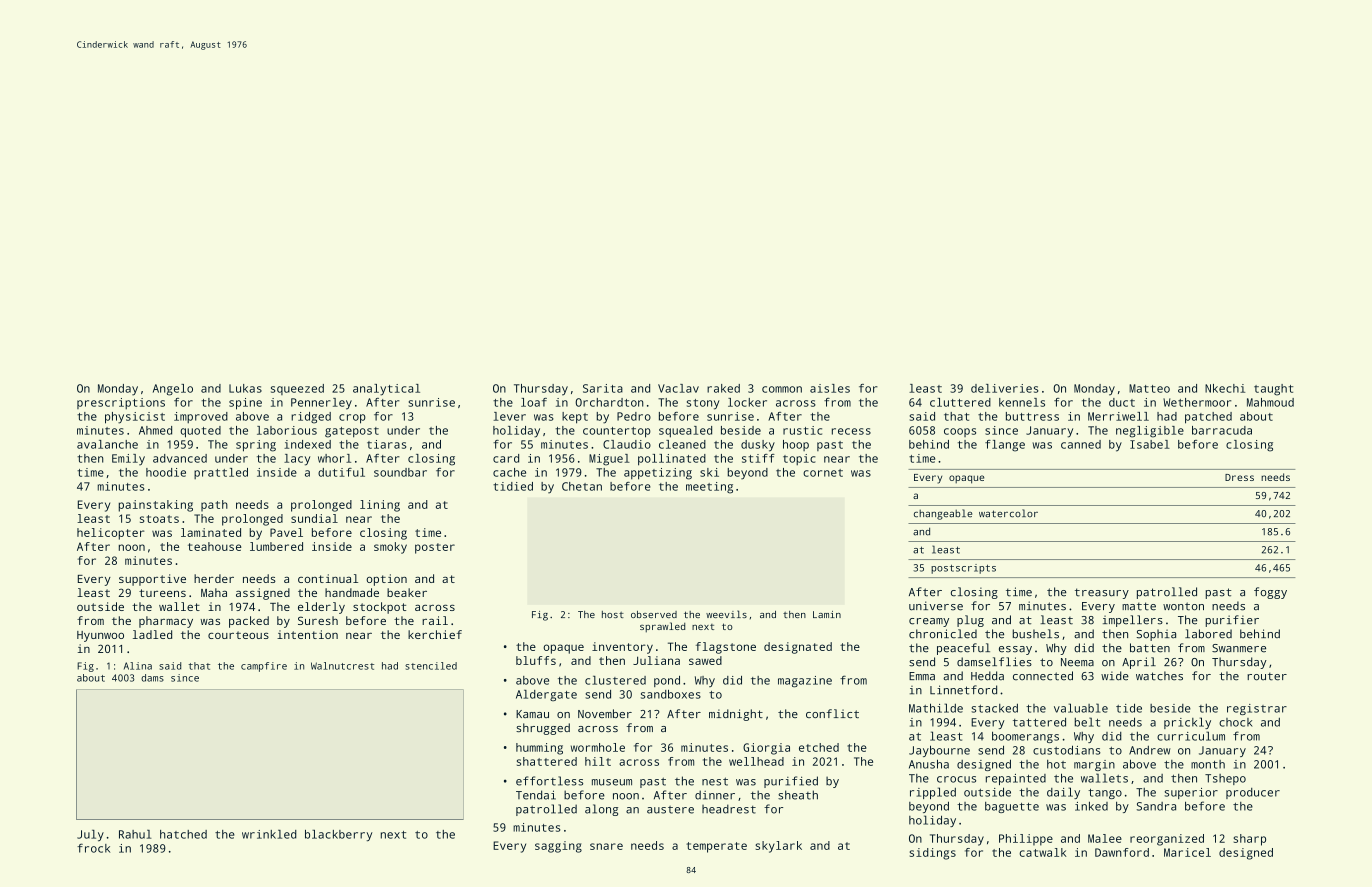  What do you see at coordinates (536, 660) in the image?
I see `bluffs` at bounding box center [536, 660].
